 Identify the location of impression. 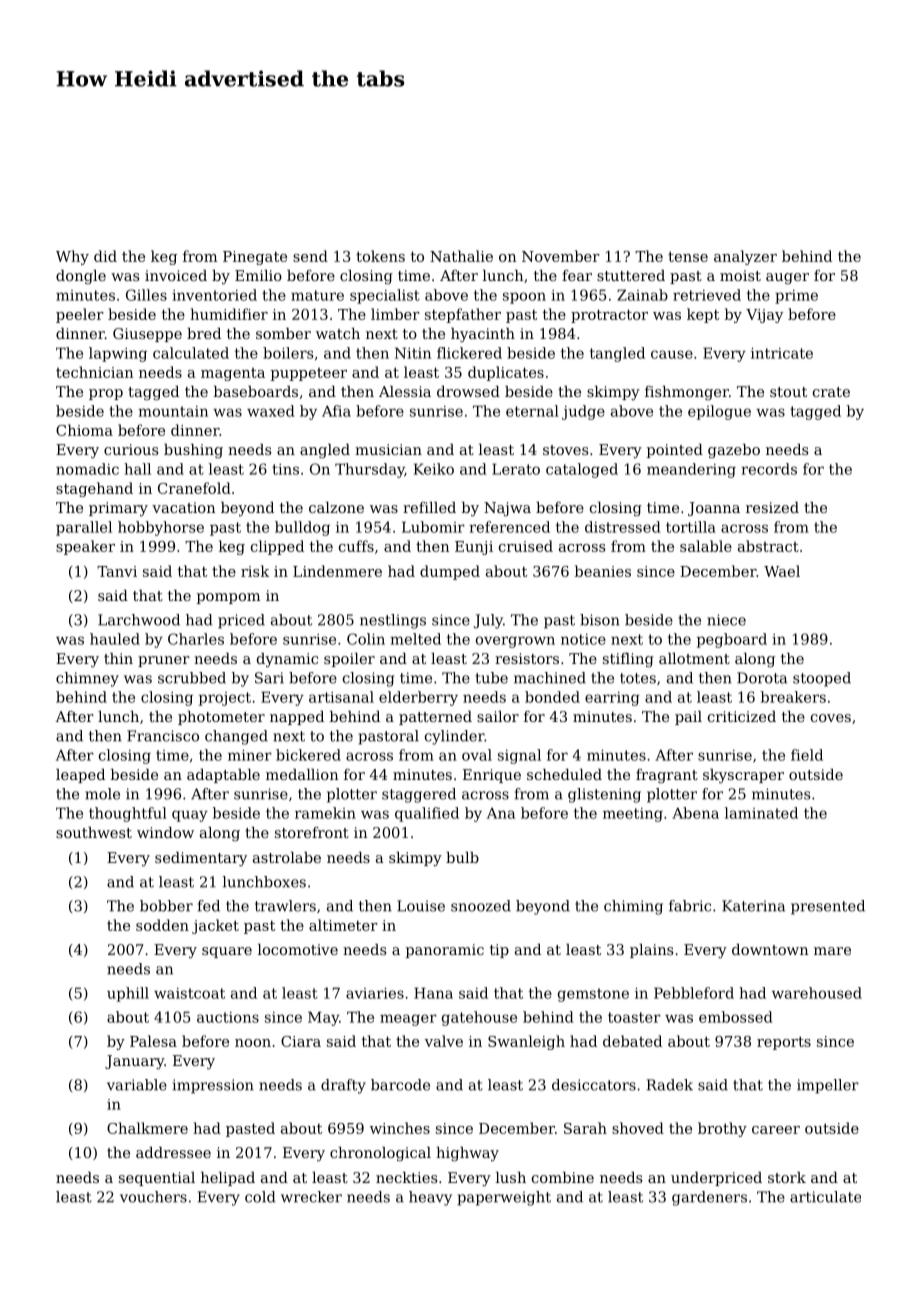
(213, 1086).
